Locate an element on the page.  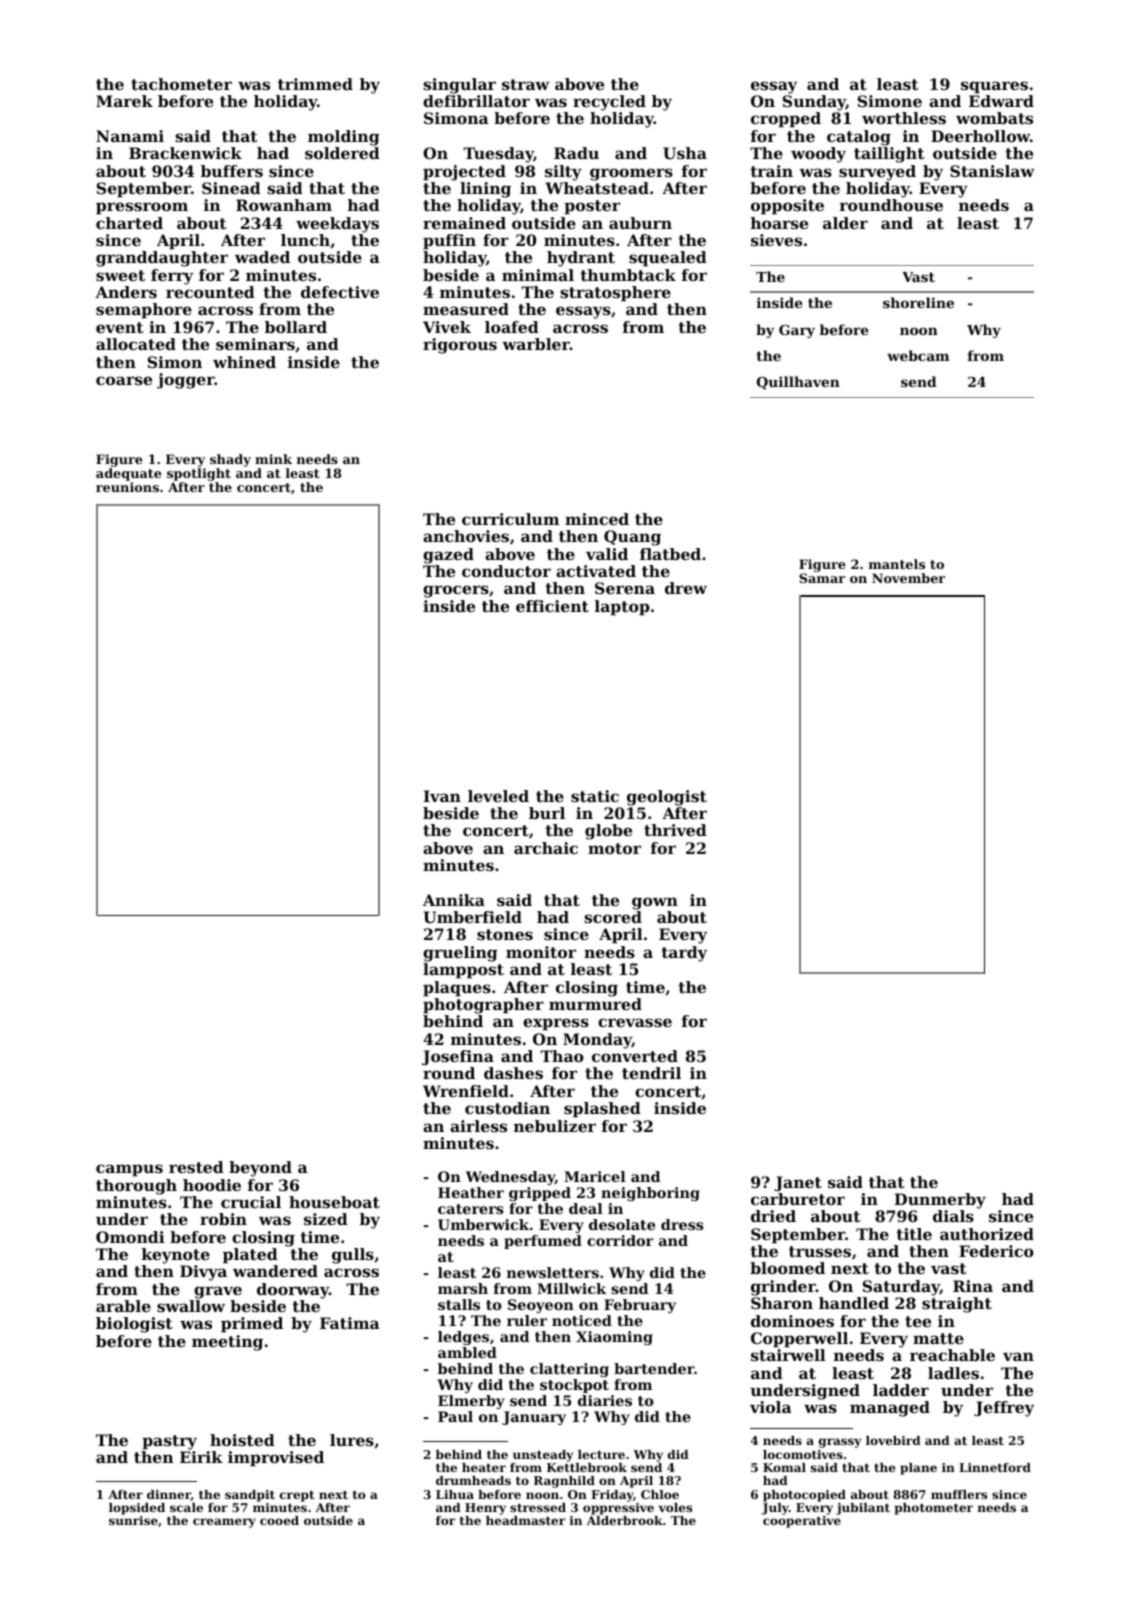
adequate is located at coordinates (129, 474).
